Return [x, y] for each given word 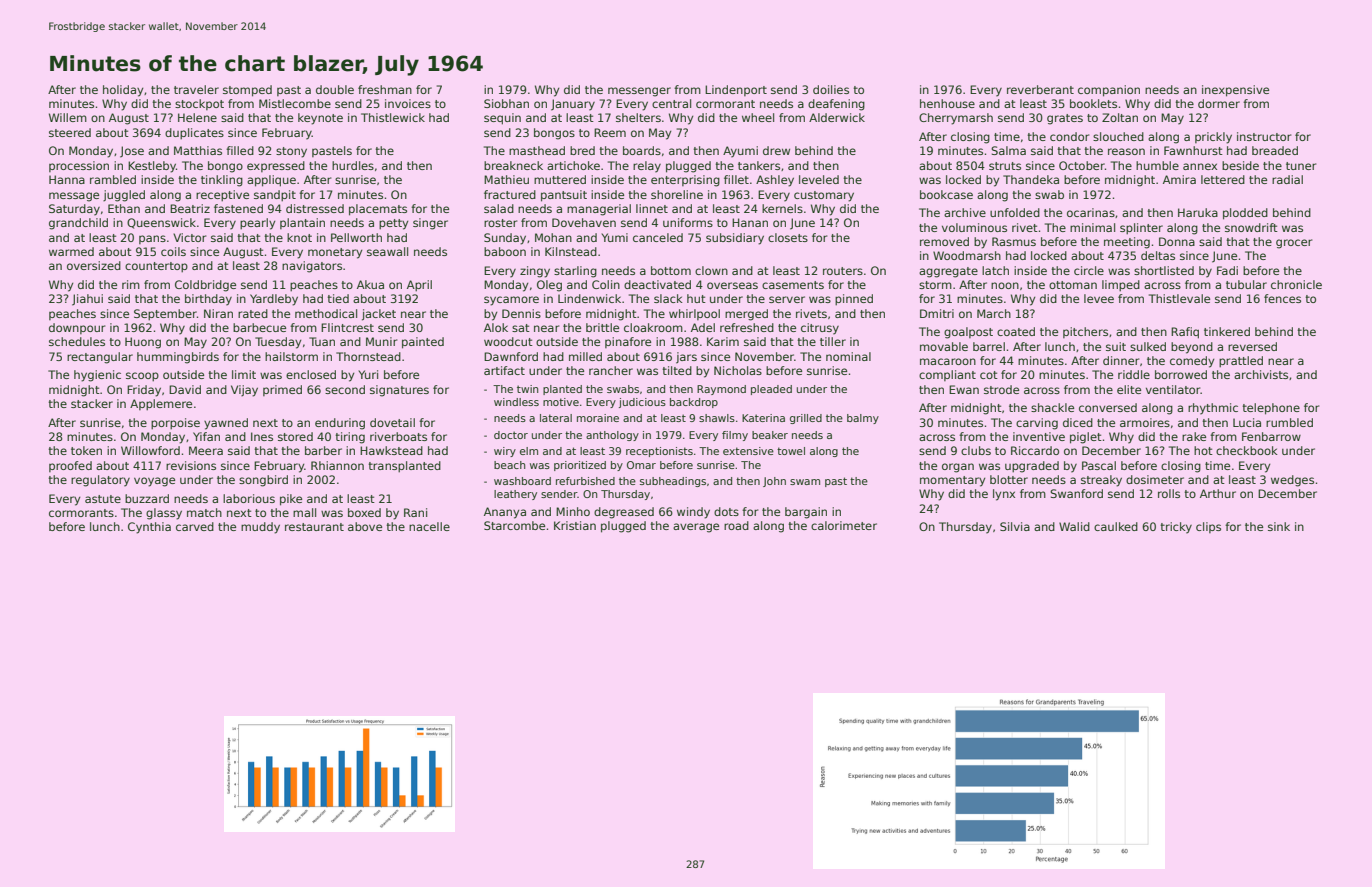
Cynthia [149, 528]
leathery [515, 495]
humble [1157, 165]
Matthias [198, 150]
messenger [639, 92]
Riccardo [1035, 450]
